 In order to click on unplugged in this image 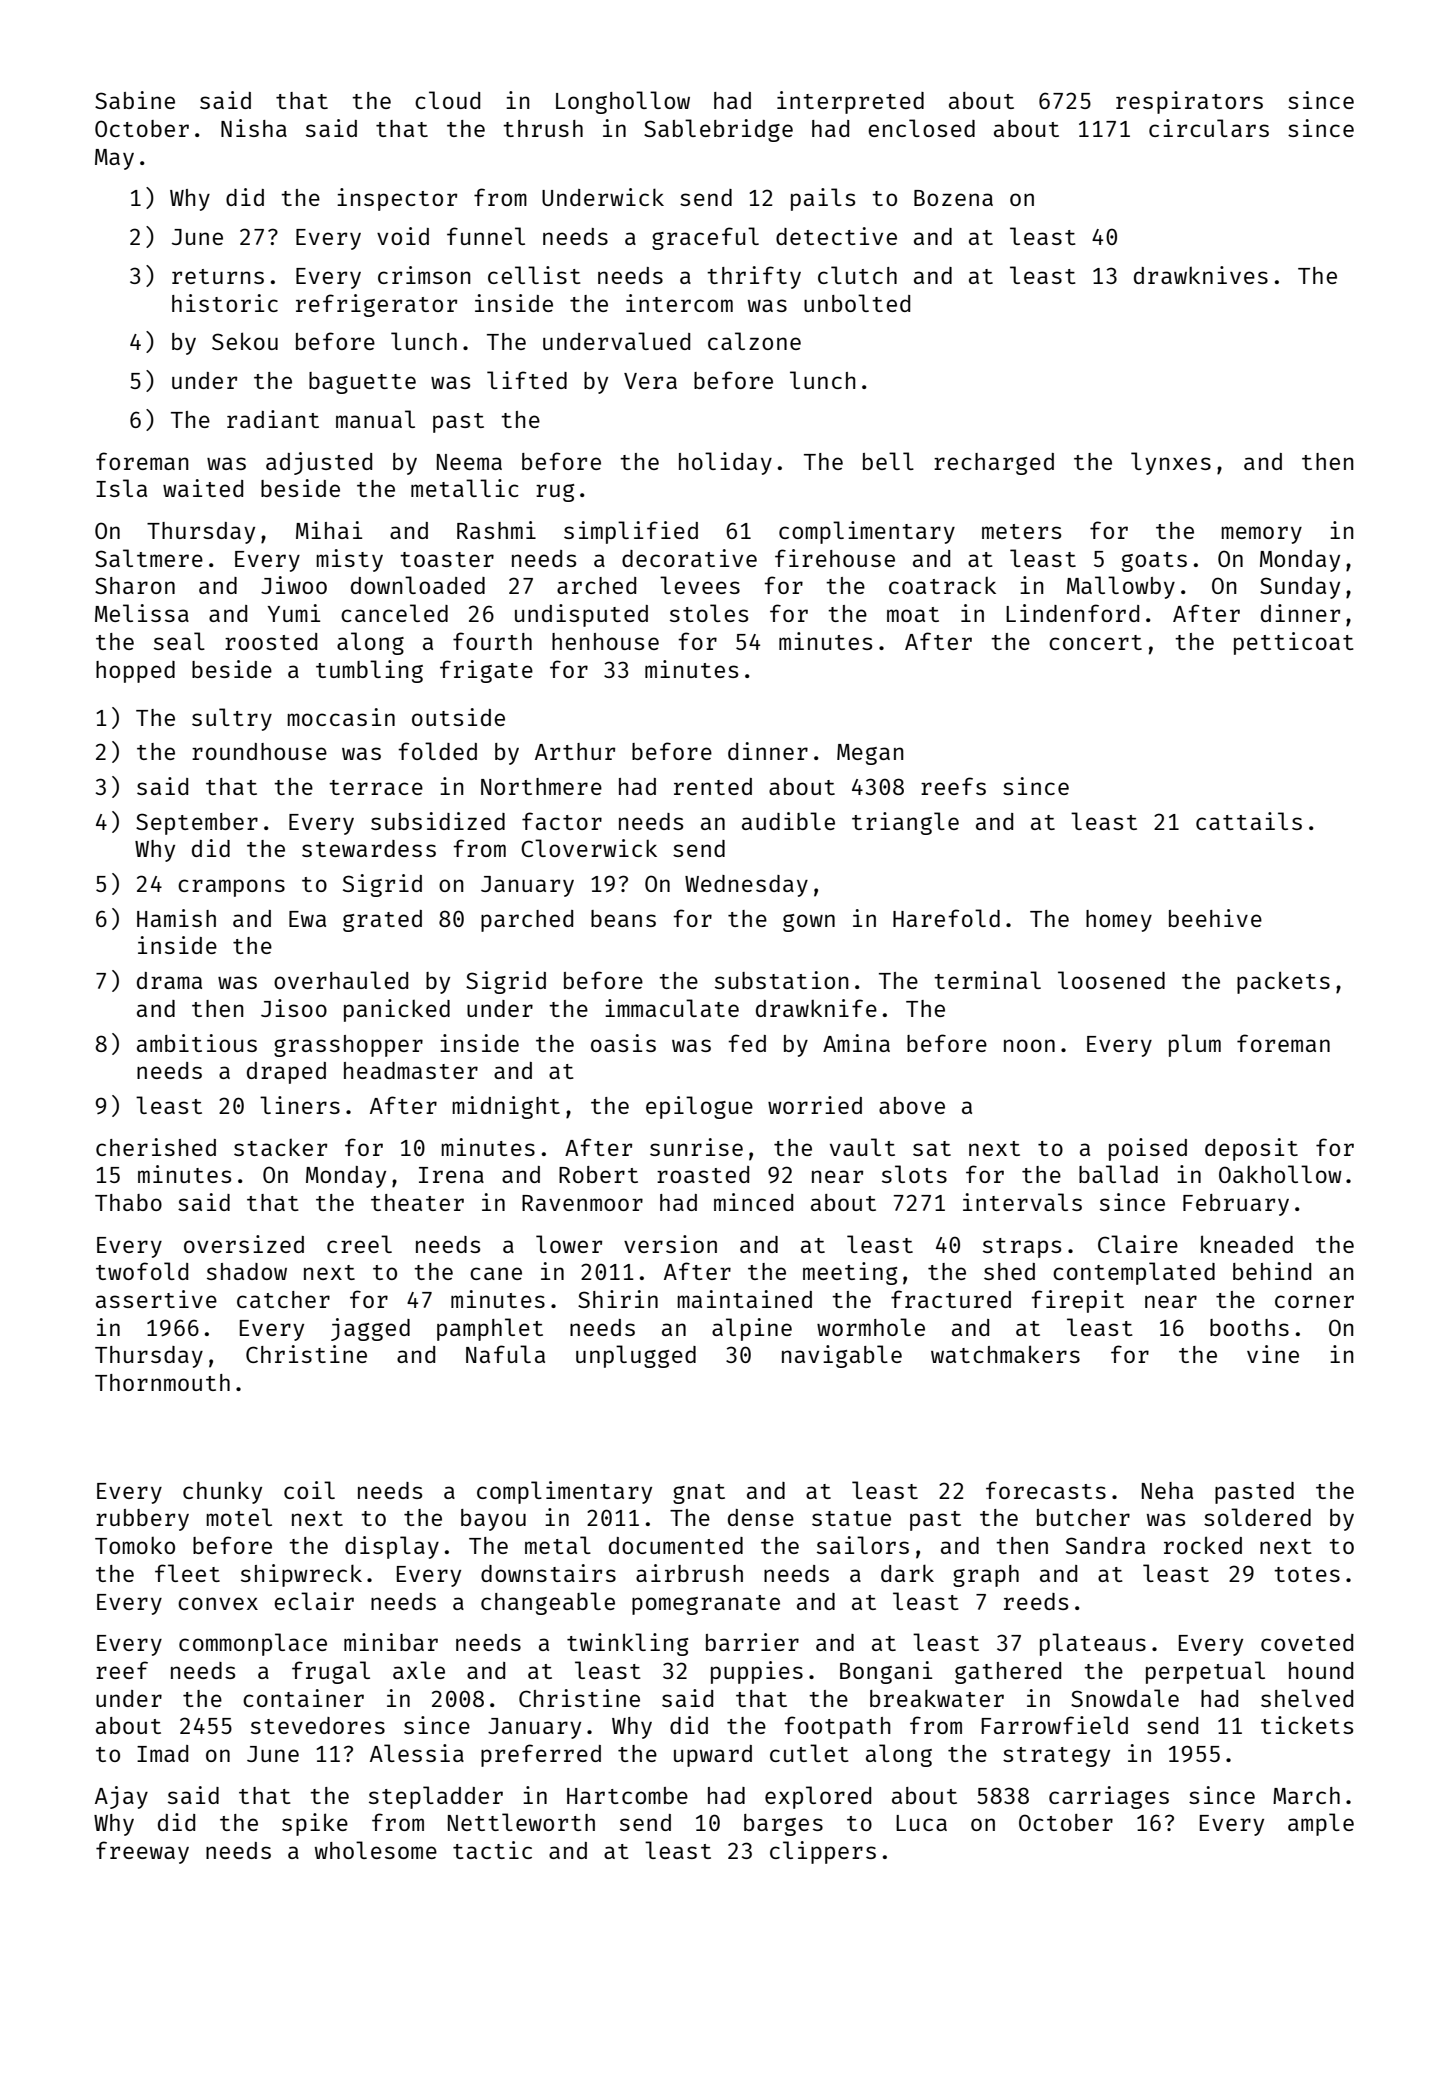, I will do `click(636, 1356)`.
